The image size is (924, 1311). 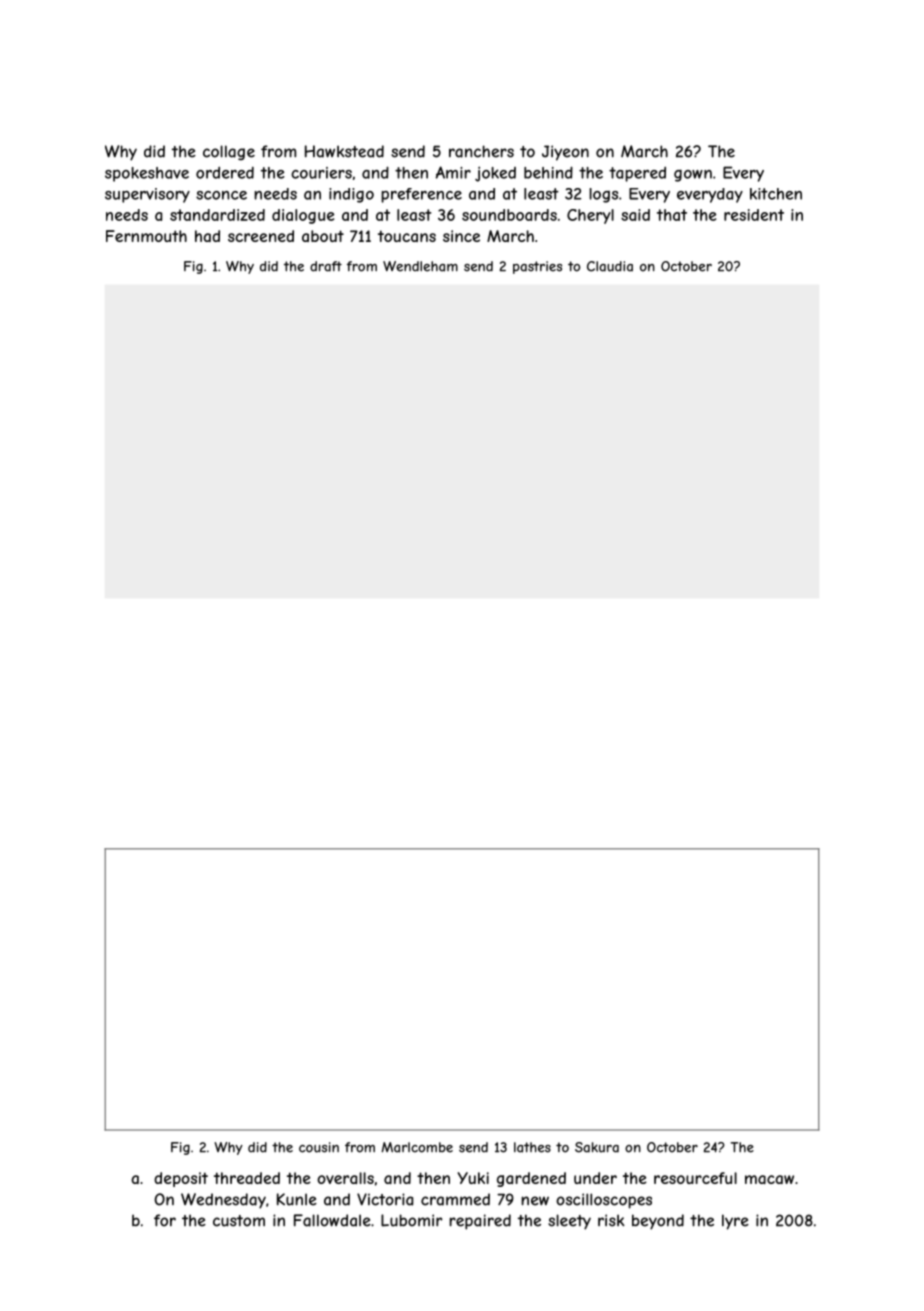 What do you see at coordinates (754, 215) in the document?
I see `resident` at bounding box center [754, 215].
